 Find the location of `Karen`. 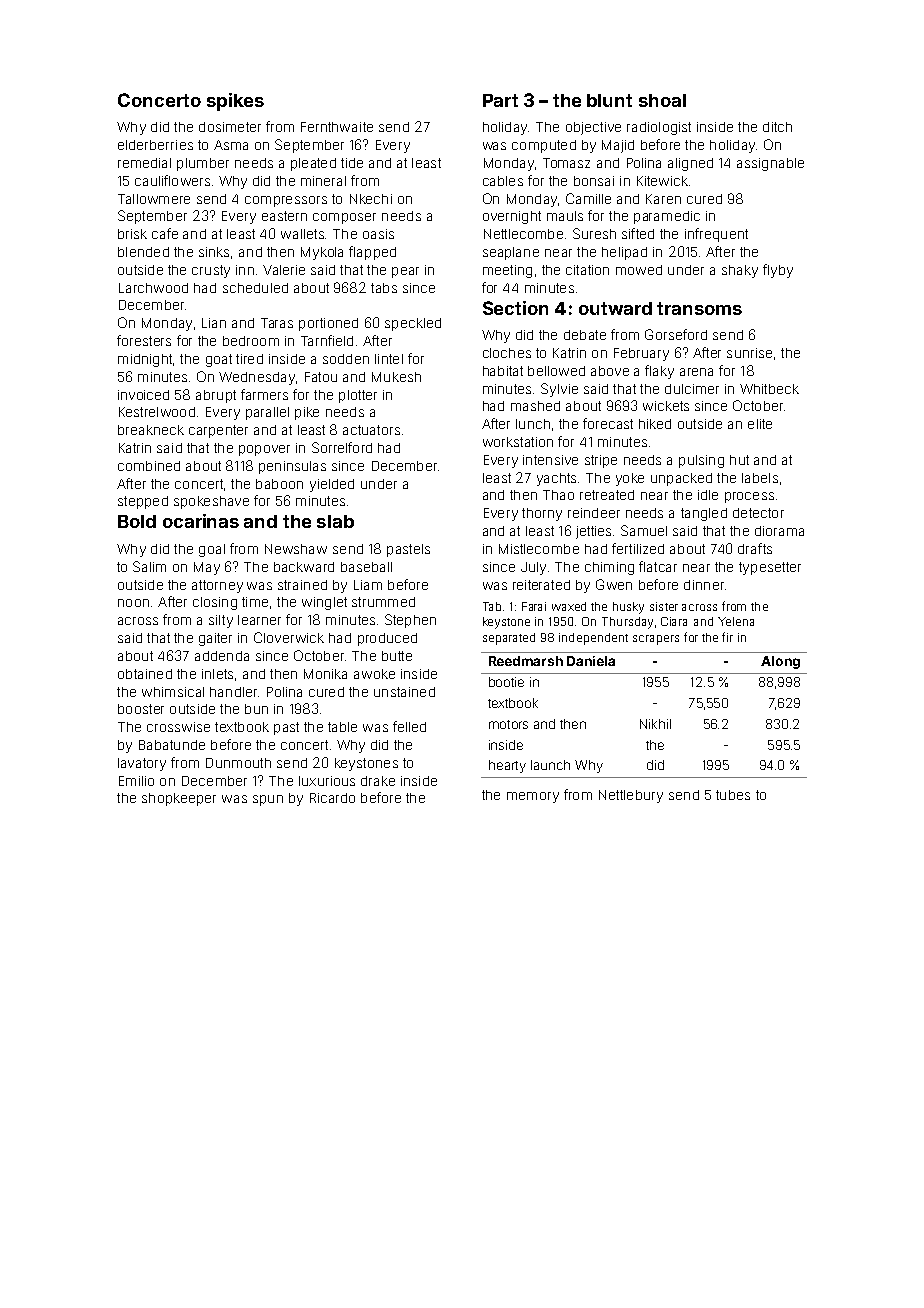

Karen is located at coordinates (663, 199).
